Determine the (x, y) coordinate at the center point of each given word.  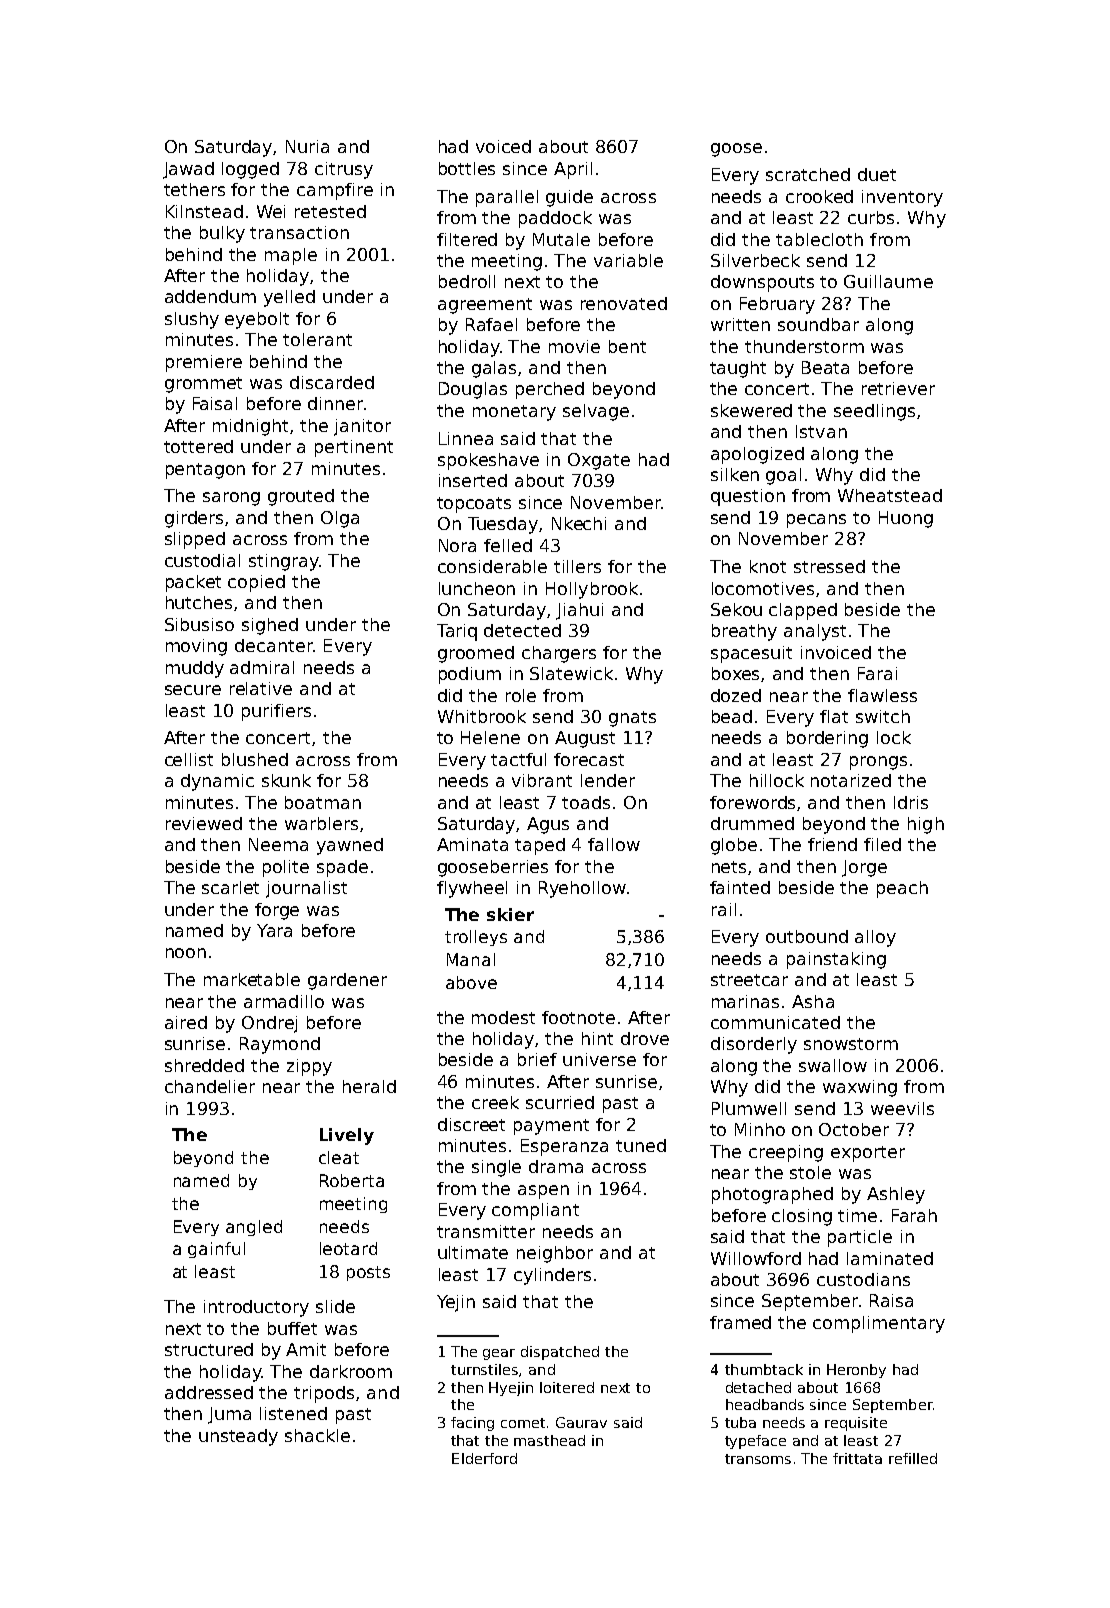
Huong (906, 519)
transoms (758, 1459)
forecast (589, 759)
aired (186, 1022)
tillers (577, 566)
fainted (740, 887)
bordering (827, 739)
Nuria (307, 146)
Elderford (484, 1458)
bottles (467, 168)
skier (510, 914)
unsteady (238, 1437)
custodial (202, 560)
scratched (808, 174)
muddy (195, 669)
